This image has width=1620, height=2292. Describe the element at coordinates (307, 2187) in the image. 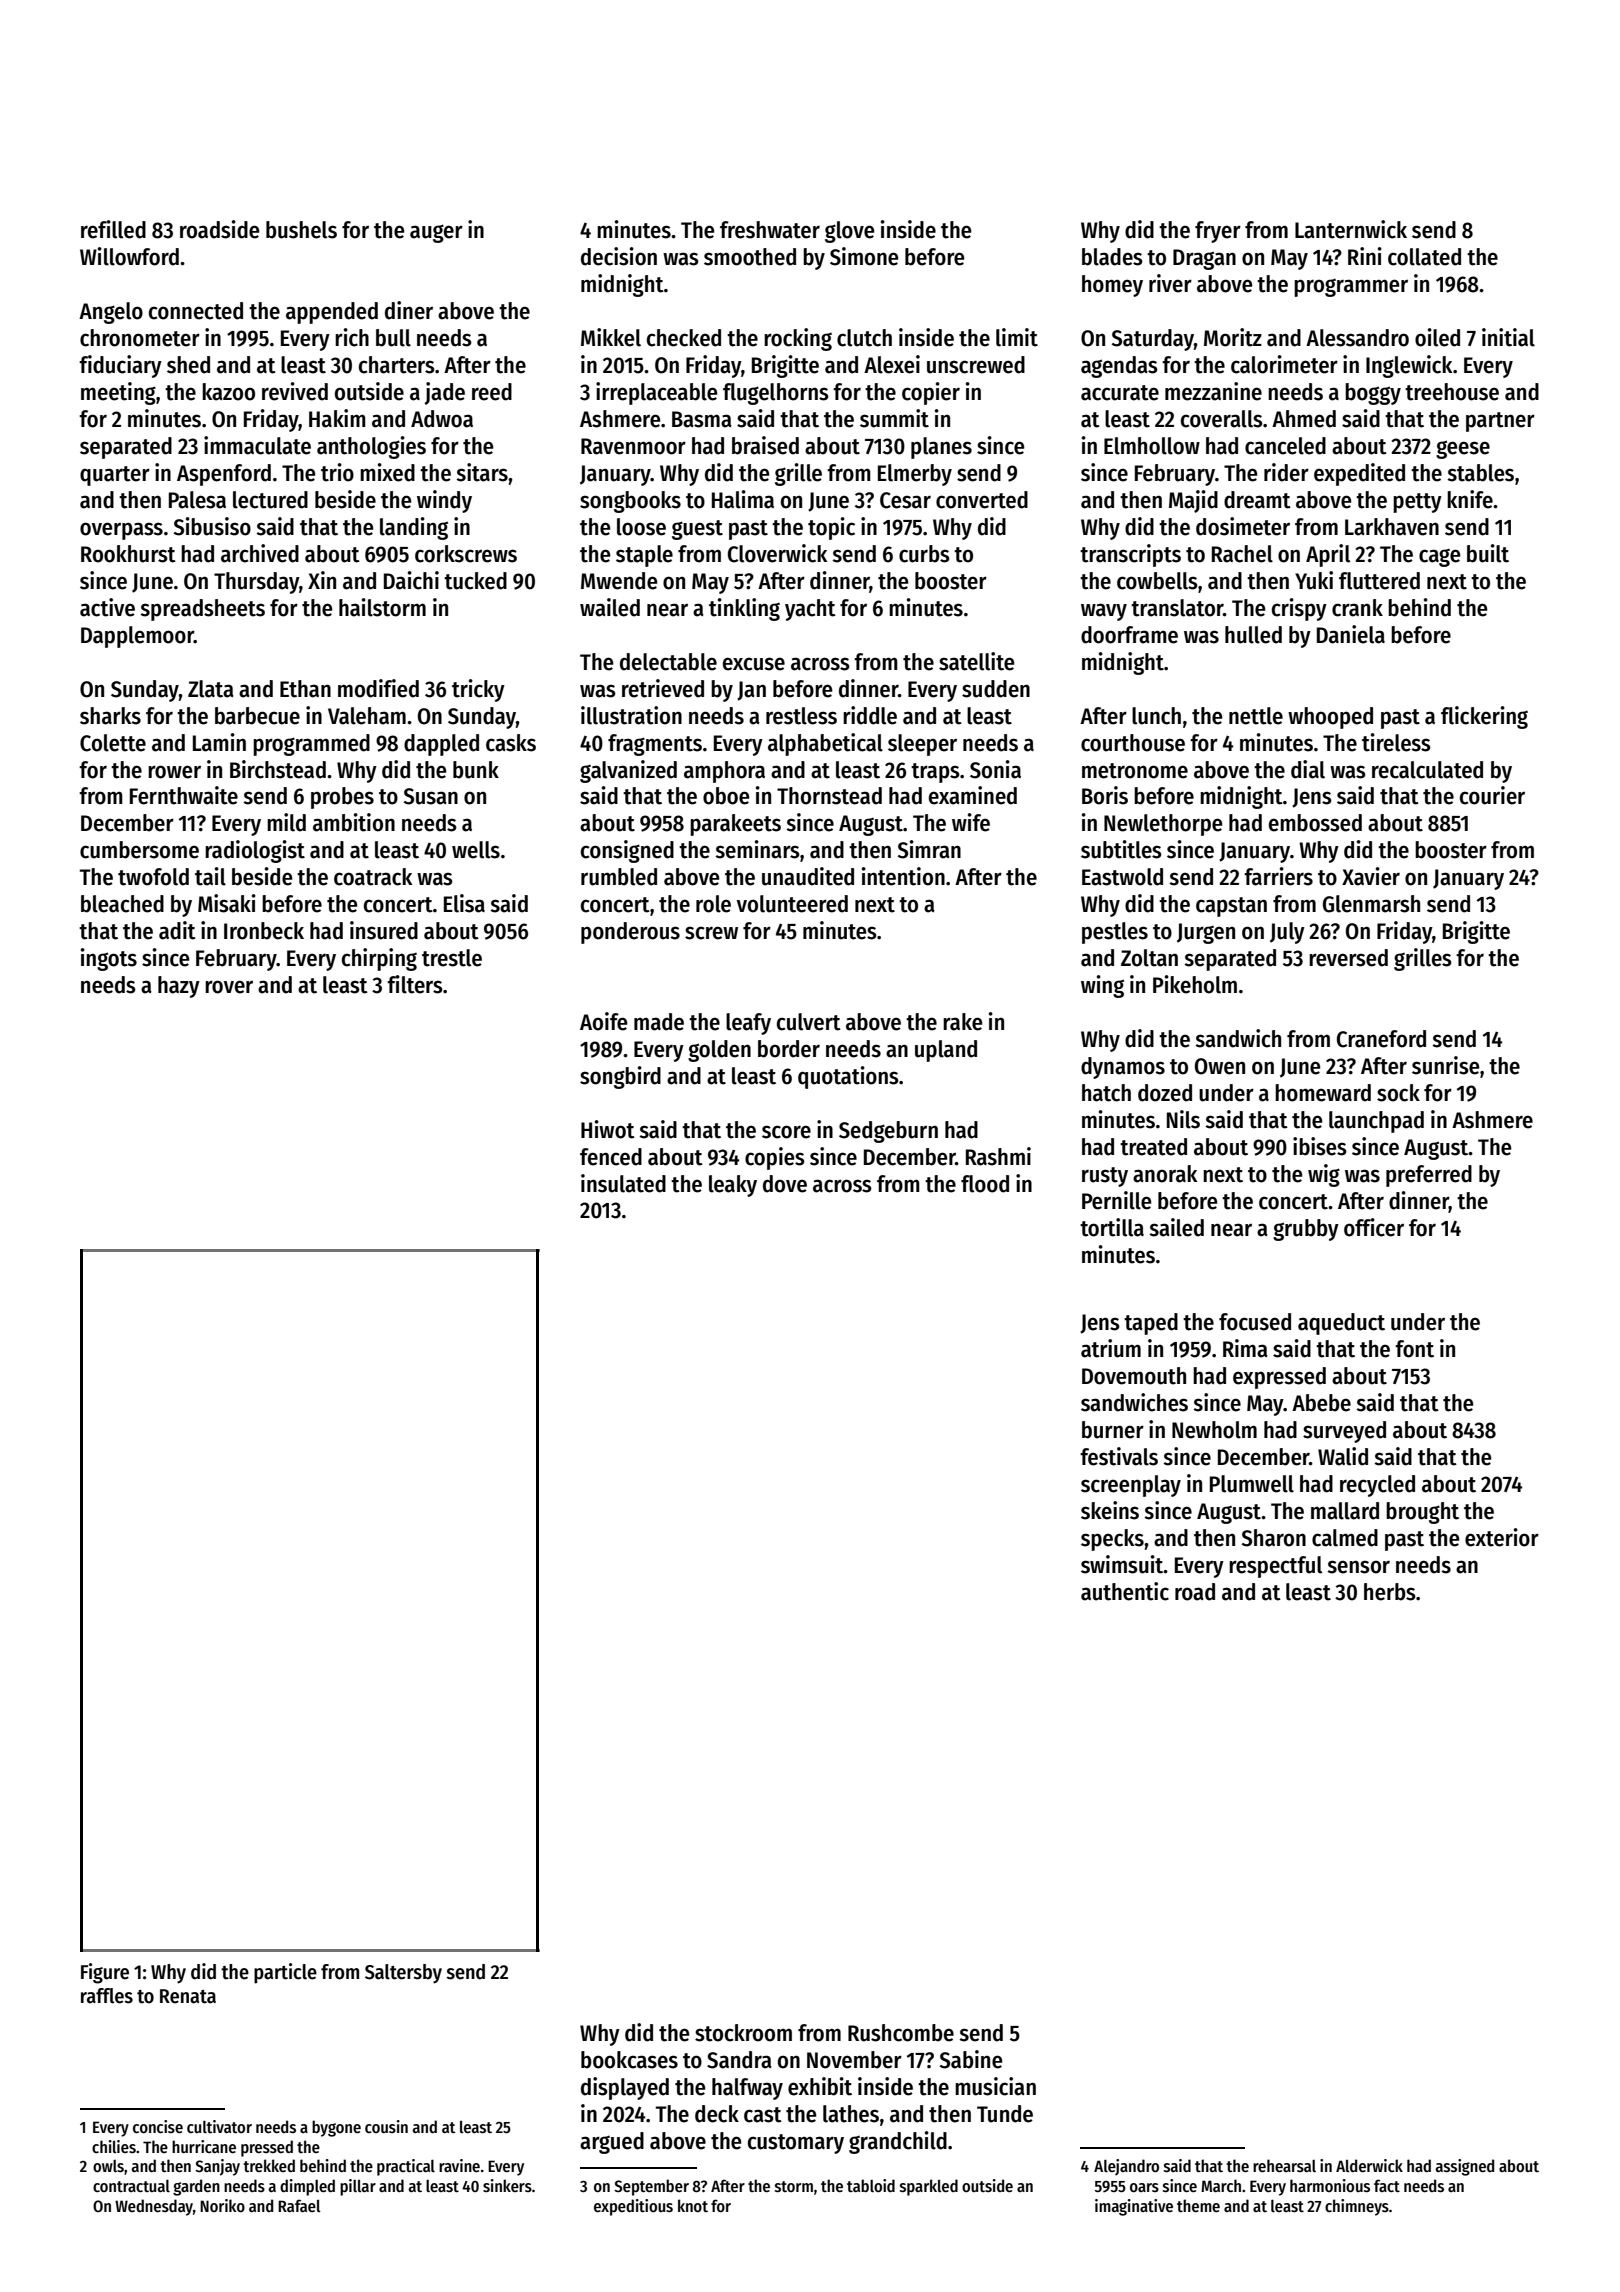

I see `dimpled` at that location.
